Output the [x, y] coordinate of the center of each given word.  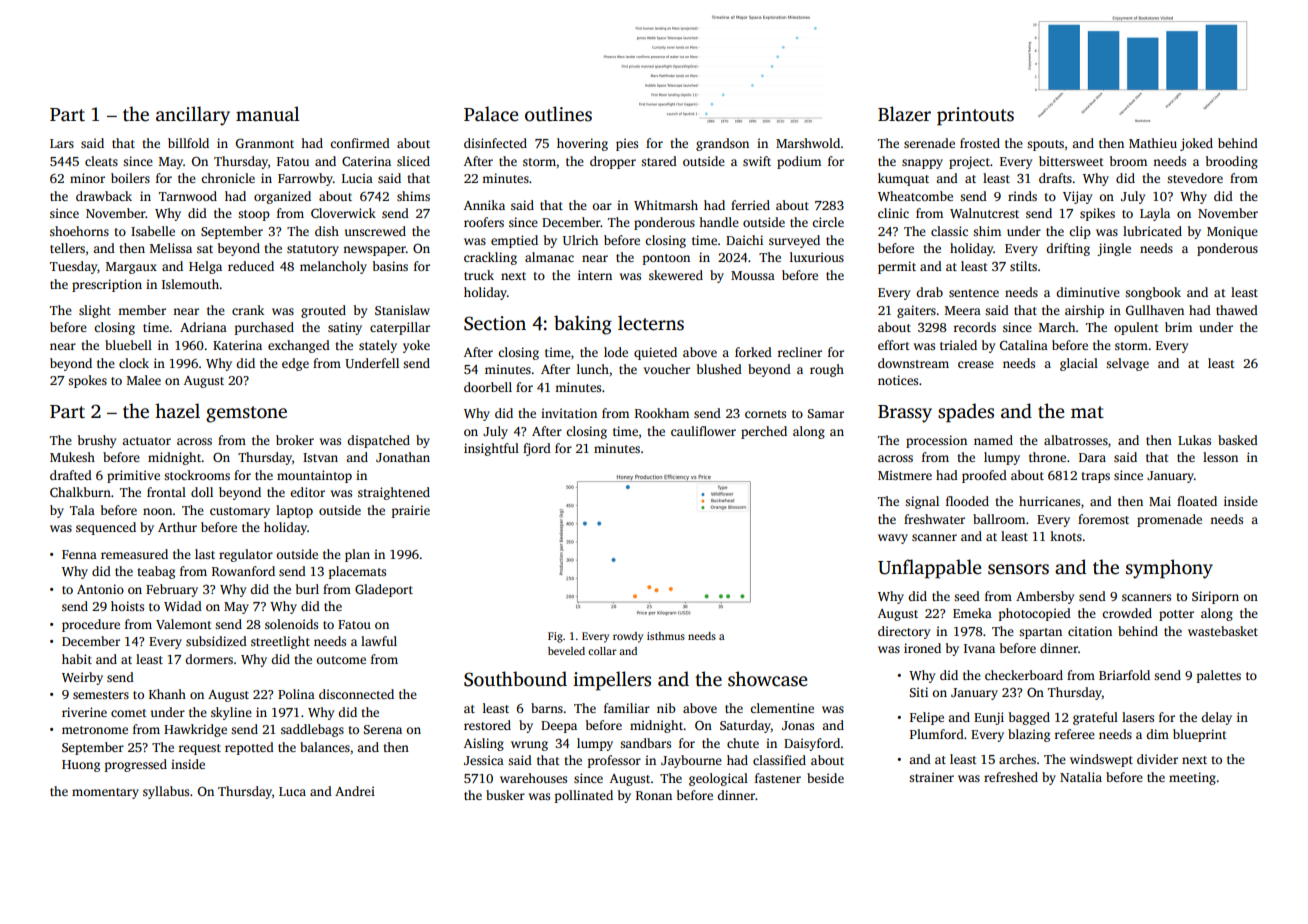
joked [1196, 144]
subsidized [216, 641]
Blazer [904, 114]
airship [1084, 311]
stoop [254, 215]
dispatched [378, 441]
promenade [1169, 520]
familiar [627, 708]
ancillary [193, 116]
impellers [612, 681]
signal [922, 502]
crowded [1127, 613]
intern [595, 275]
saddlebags [312, 730]
